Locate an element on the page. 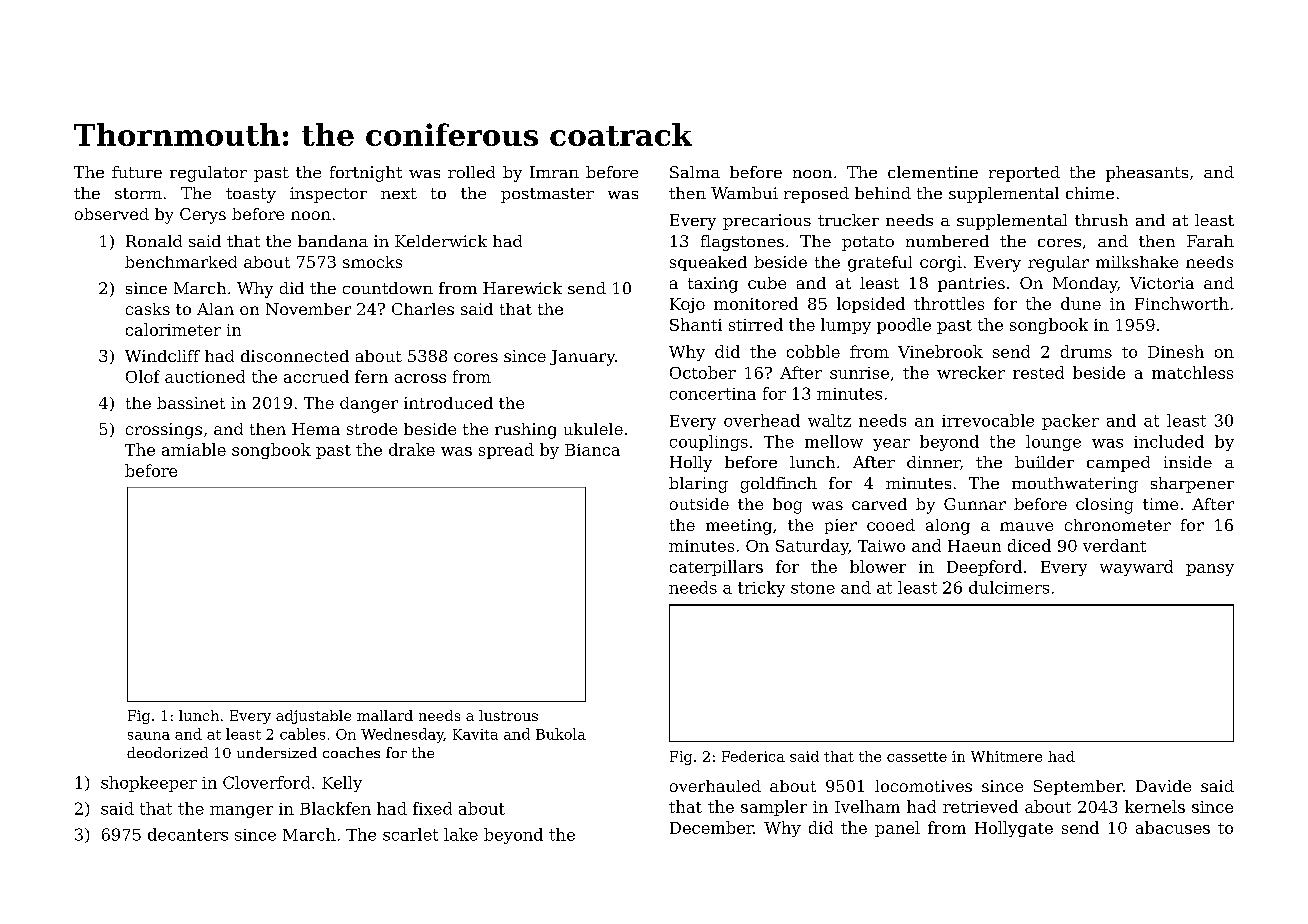 The image size is (1308, 924). caterpillars is located at coordinates (716, 568).
